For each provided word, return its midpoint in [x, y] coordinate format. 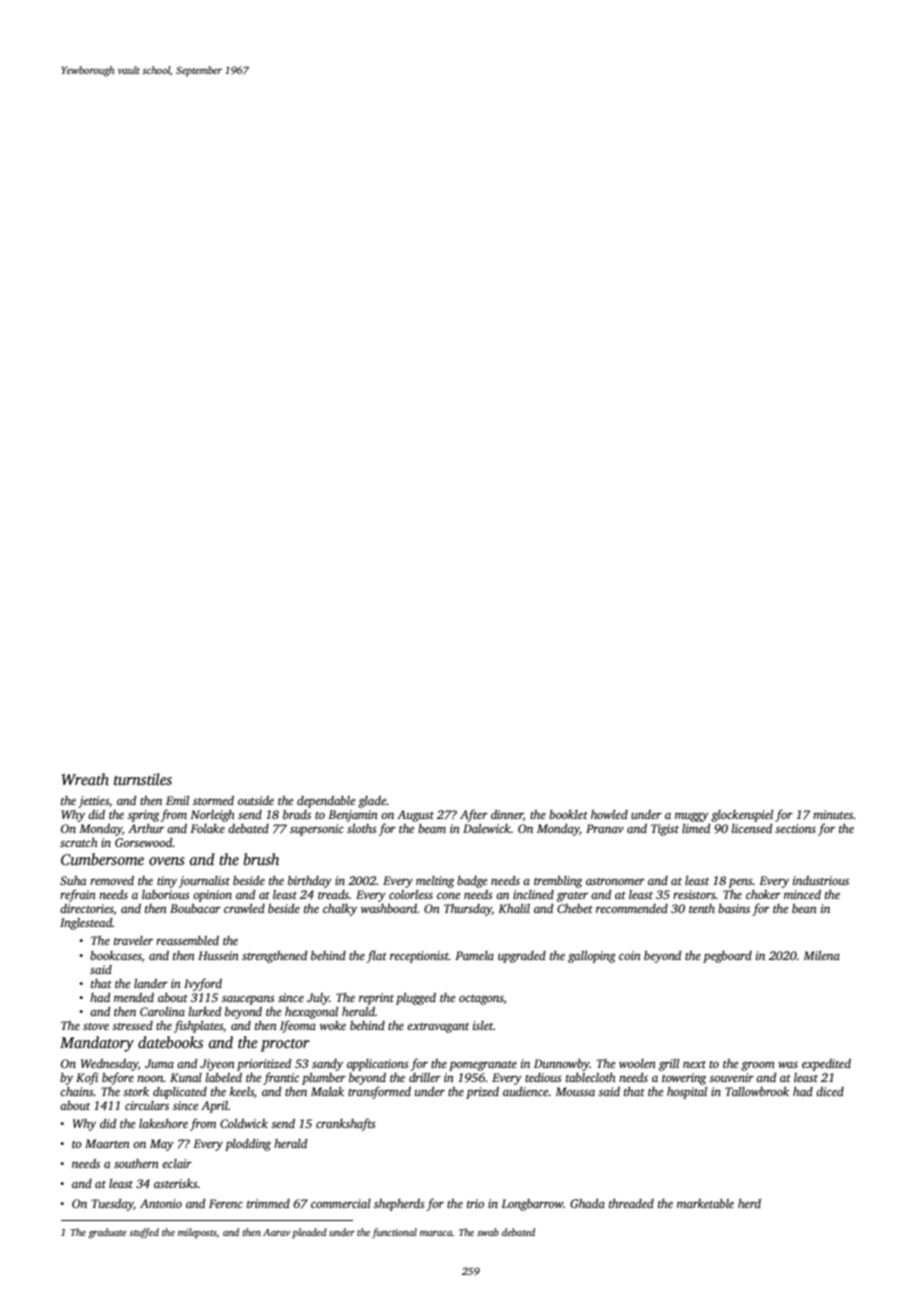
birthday [310, 882]
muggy [692, 817]
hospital [687, 1093]
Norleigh [212, 816]
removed [112, 880]
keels [242, 1091]
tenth [702, 908]
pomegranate [483, 1066]
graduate [107, 1233]
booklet [568, 814]
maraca [436, 1233]
